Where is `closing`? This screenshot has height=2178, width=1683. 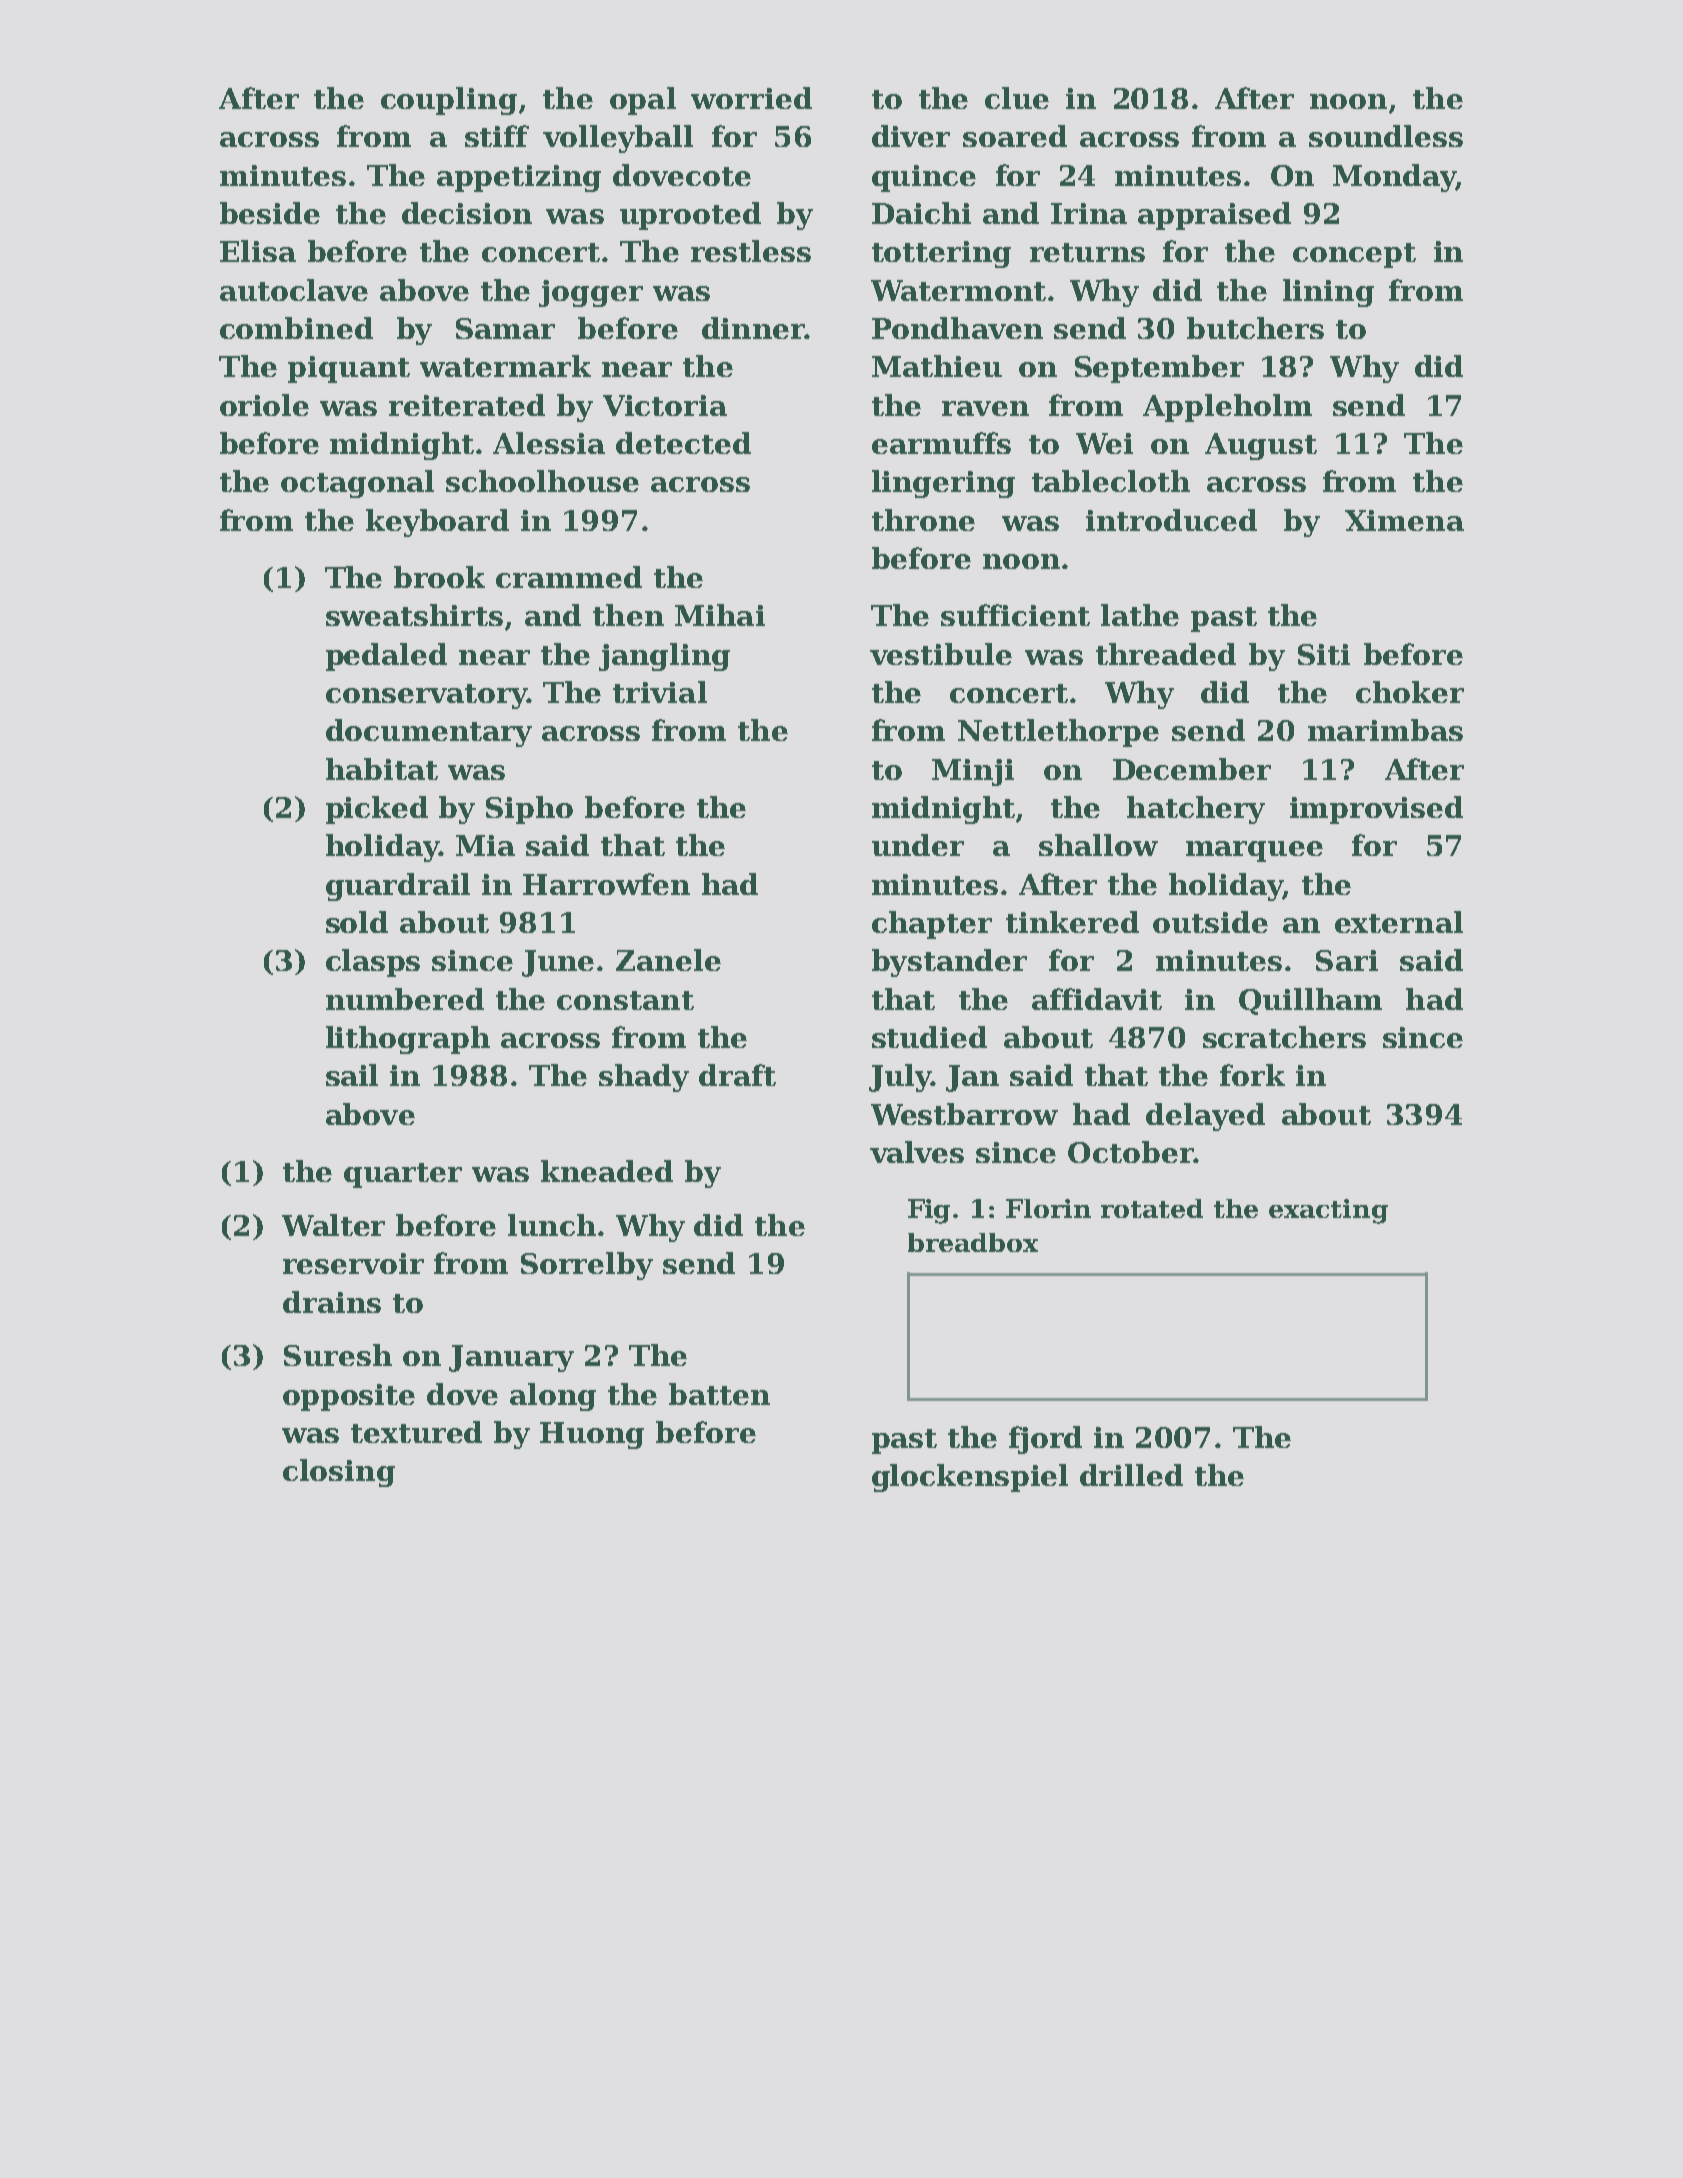
closing is located at coordinates (339, 1473).
